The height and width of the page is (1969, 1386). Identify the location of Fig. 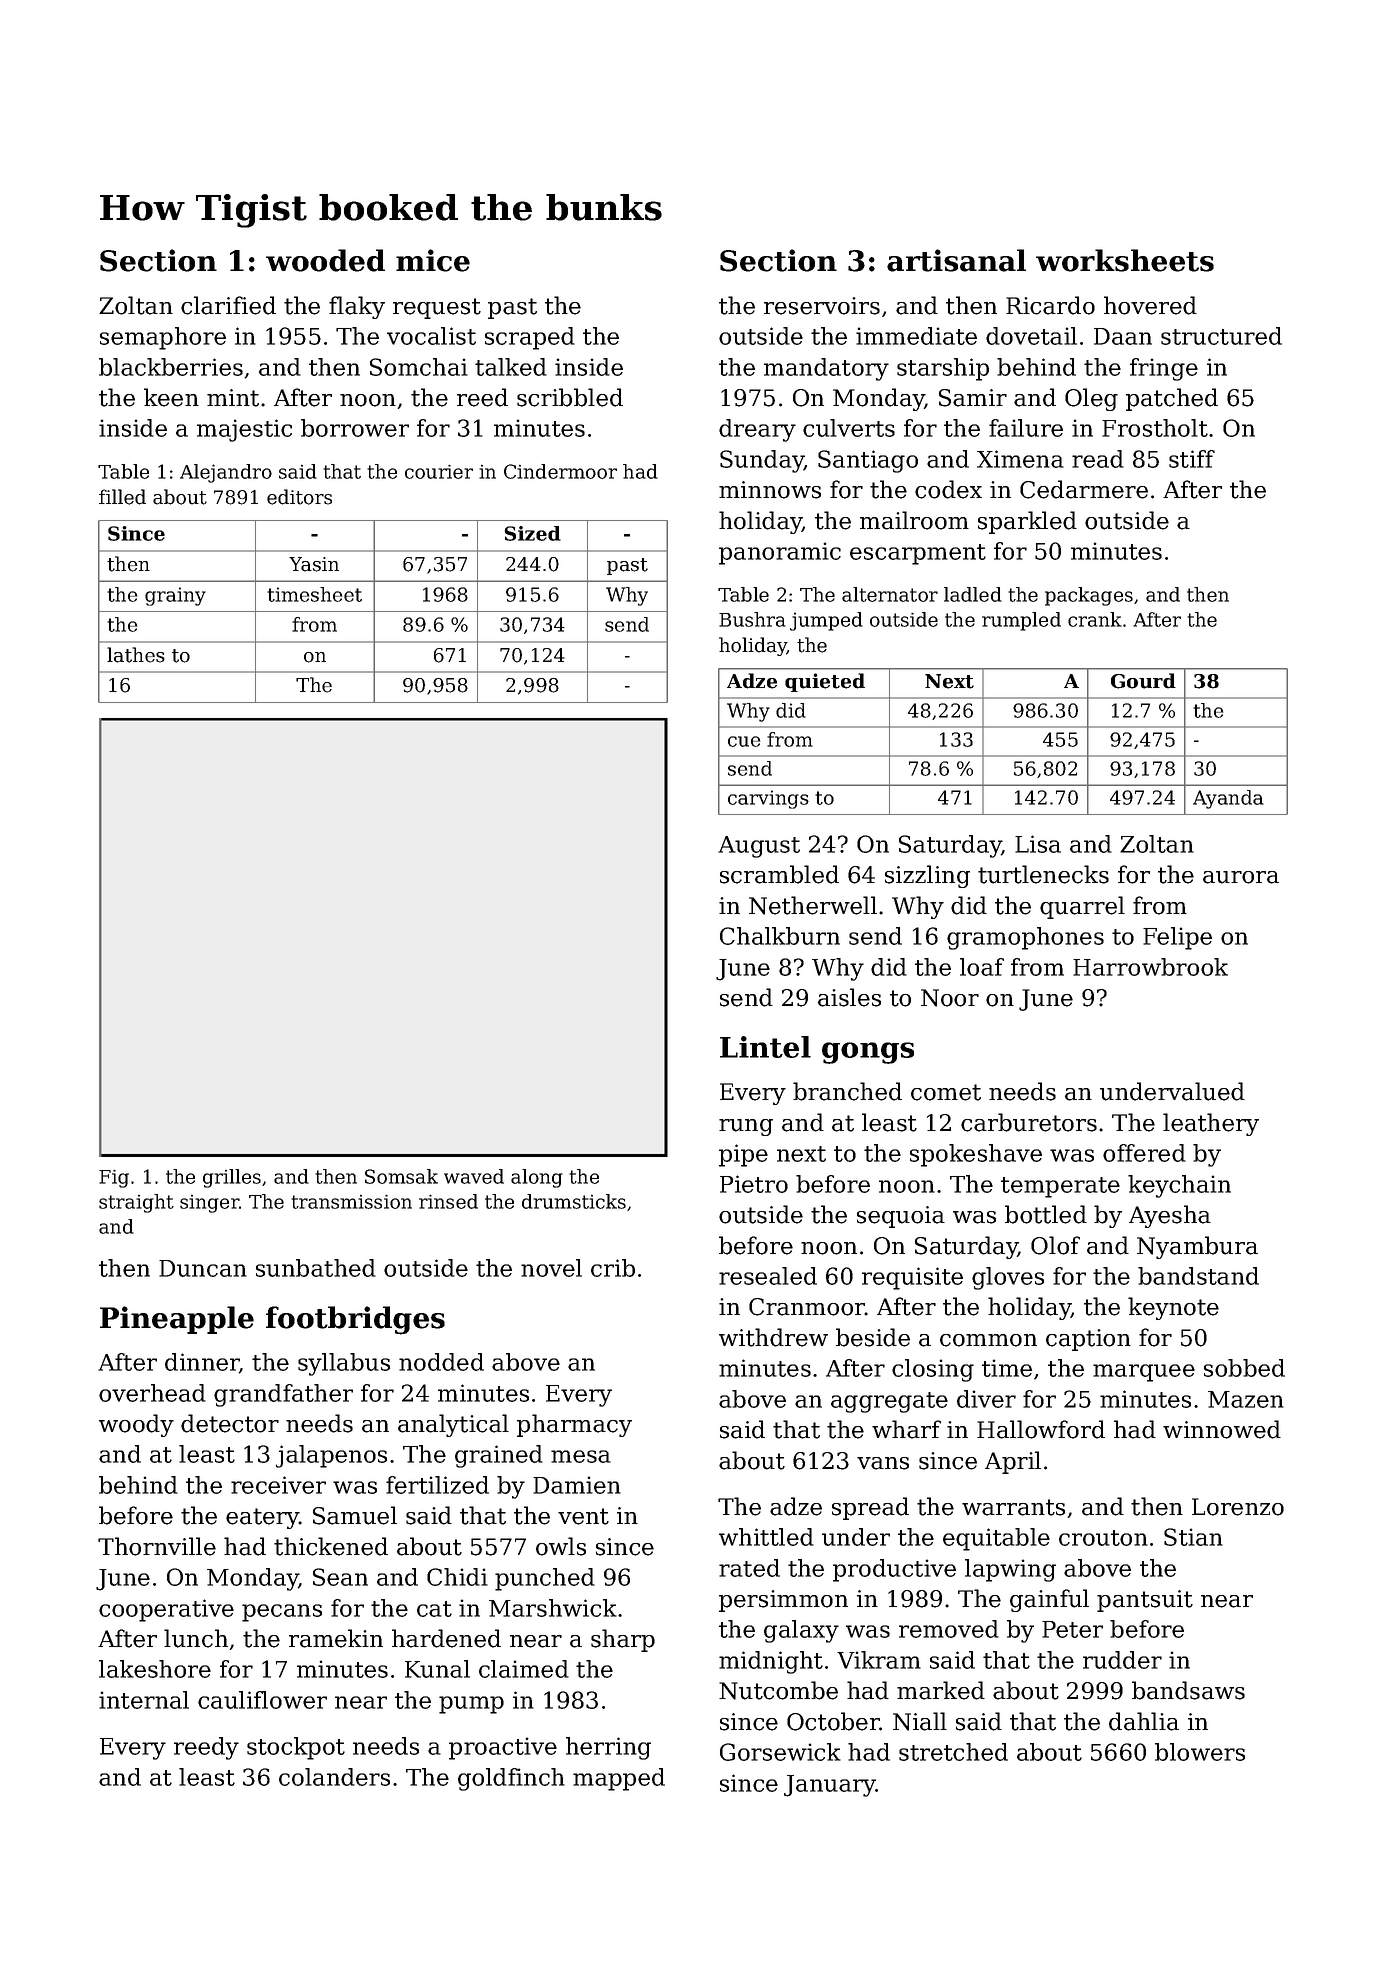
(114, 1179).
